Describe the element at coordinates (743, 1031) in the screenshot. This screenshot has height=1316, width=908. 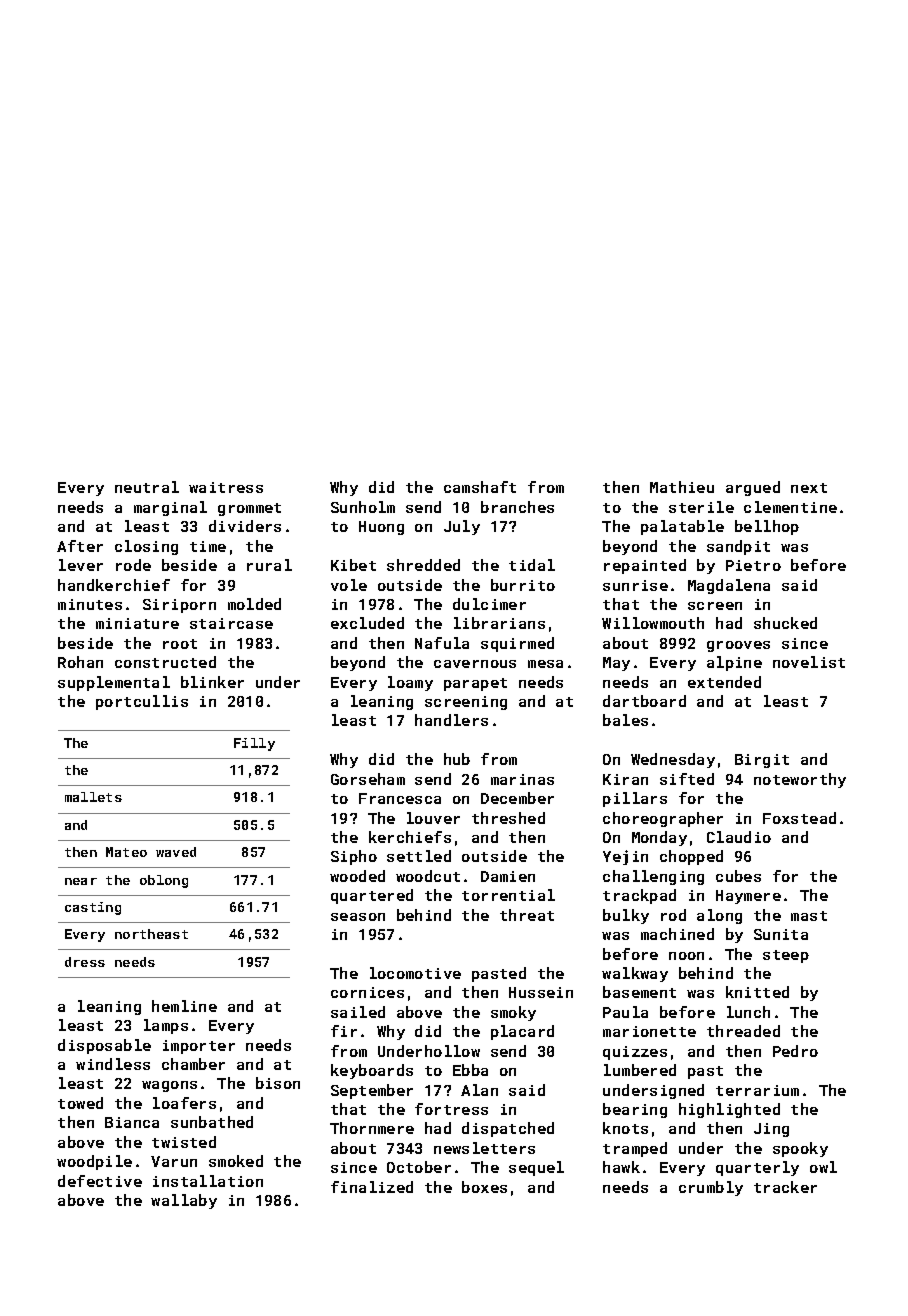
I see `threaded` at that location.
